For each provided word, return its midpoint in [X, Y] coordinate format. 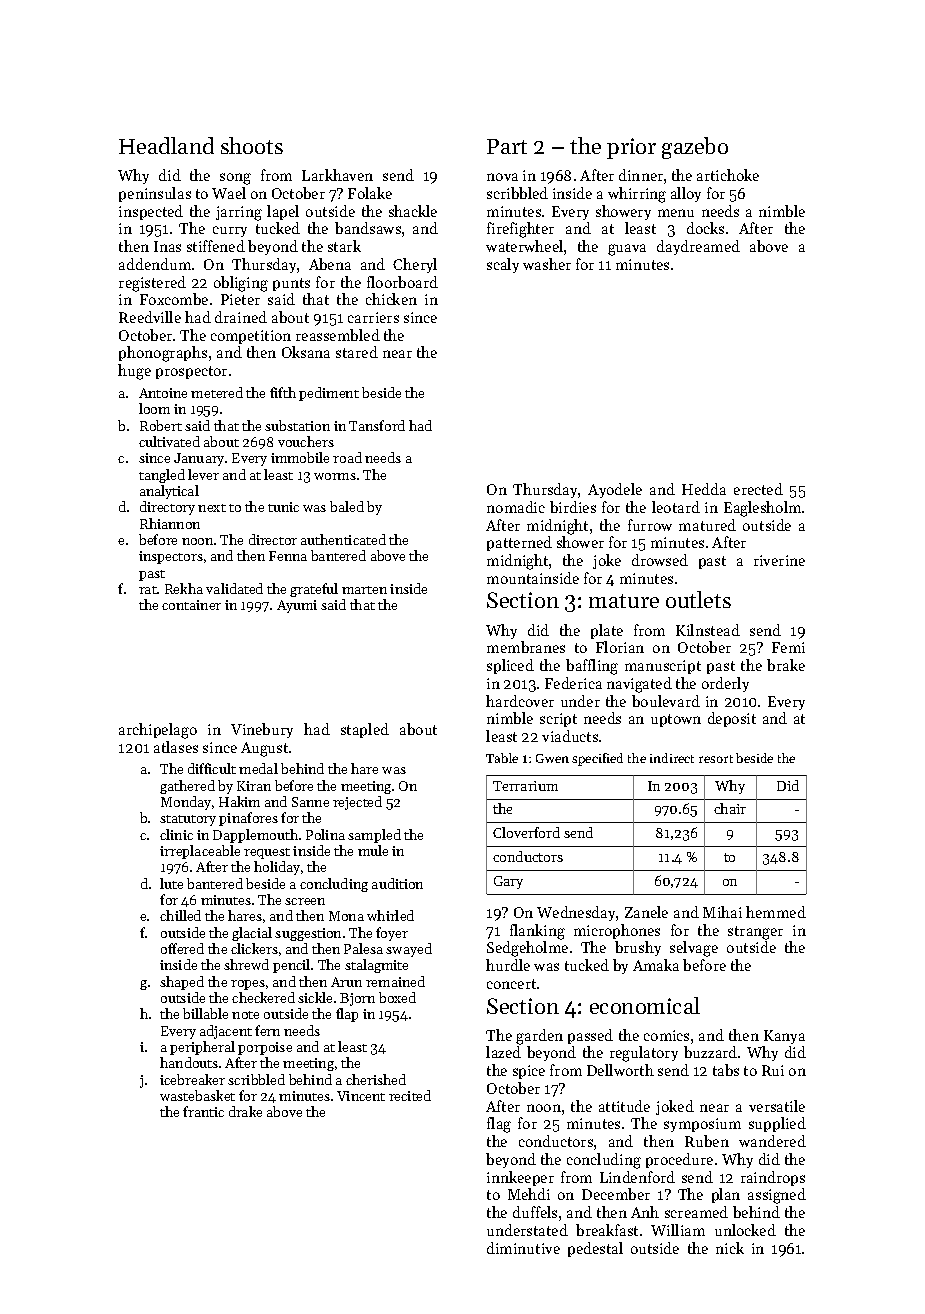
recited [410, 1095]
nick [730, 1248]
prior [631, 148]
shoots [252, 145]
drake [245, 1111]
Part [507, 146]
